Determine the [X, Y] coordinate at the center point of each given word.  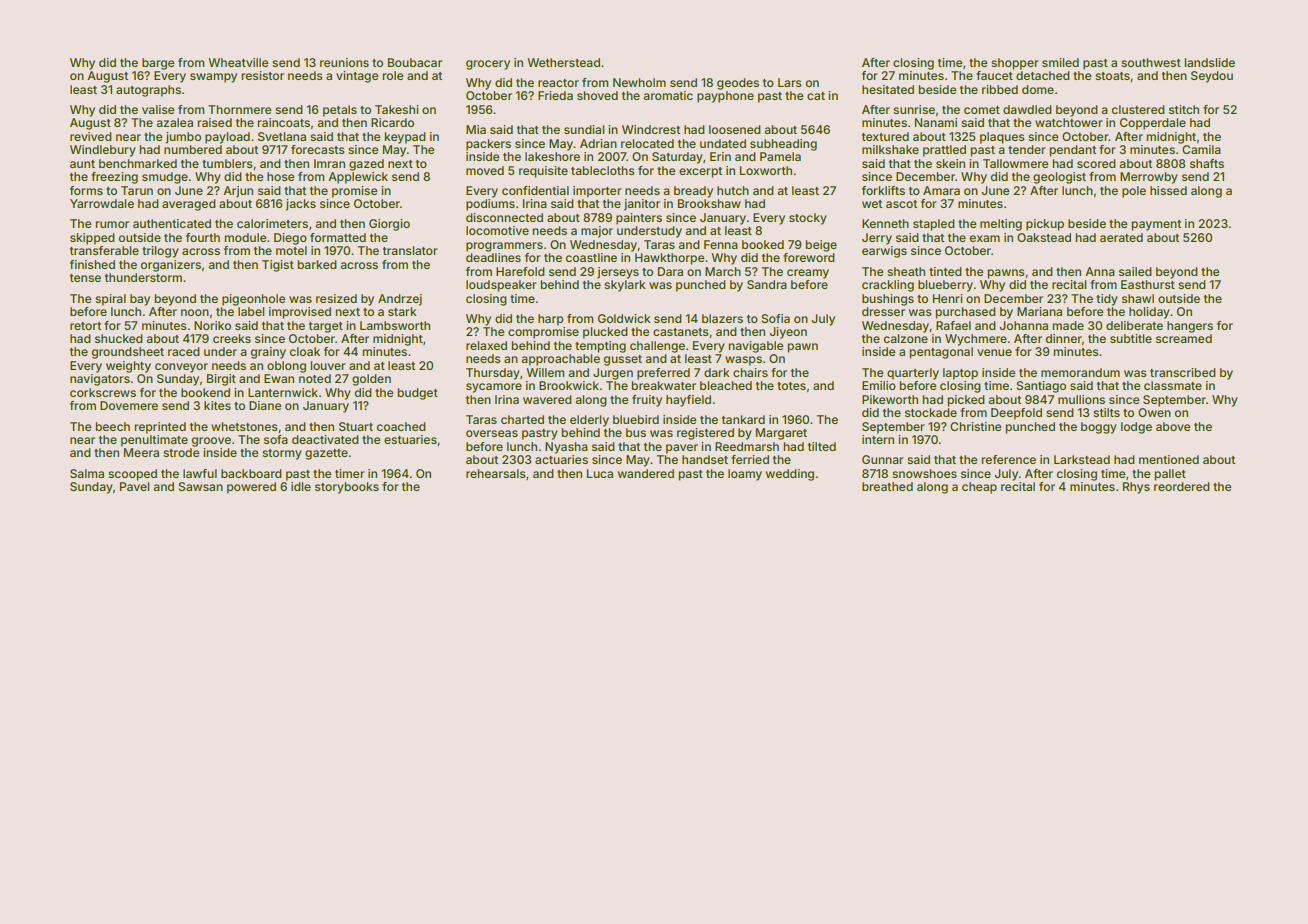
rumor [112, 224]
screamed [1184, 338]
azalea [174, 122]
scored [1096, 163]
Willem [545, 372]
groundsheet [128, 353]
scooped [132, 475]
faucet [994, 75]
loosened [735, 129]
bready [693, 192]
